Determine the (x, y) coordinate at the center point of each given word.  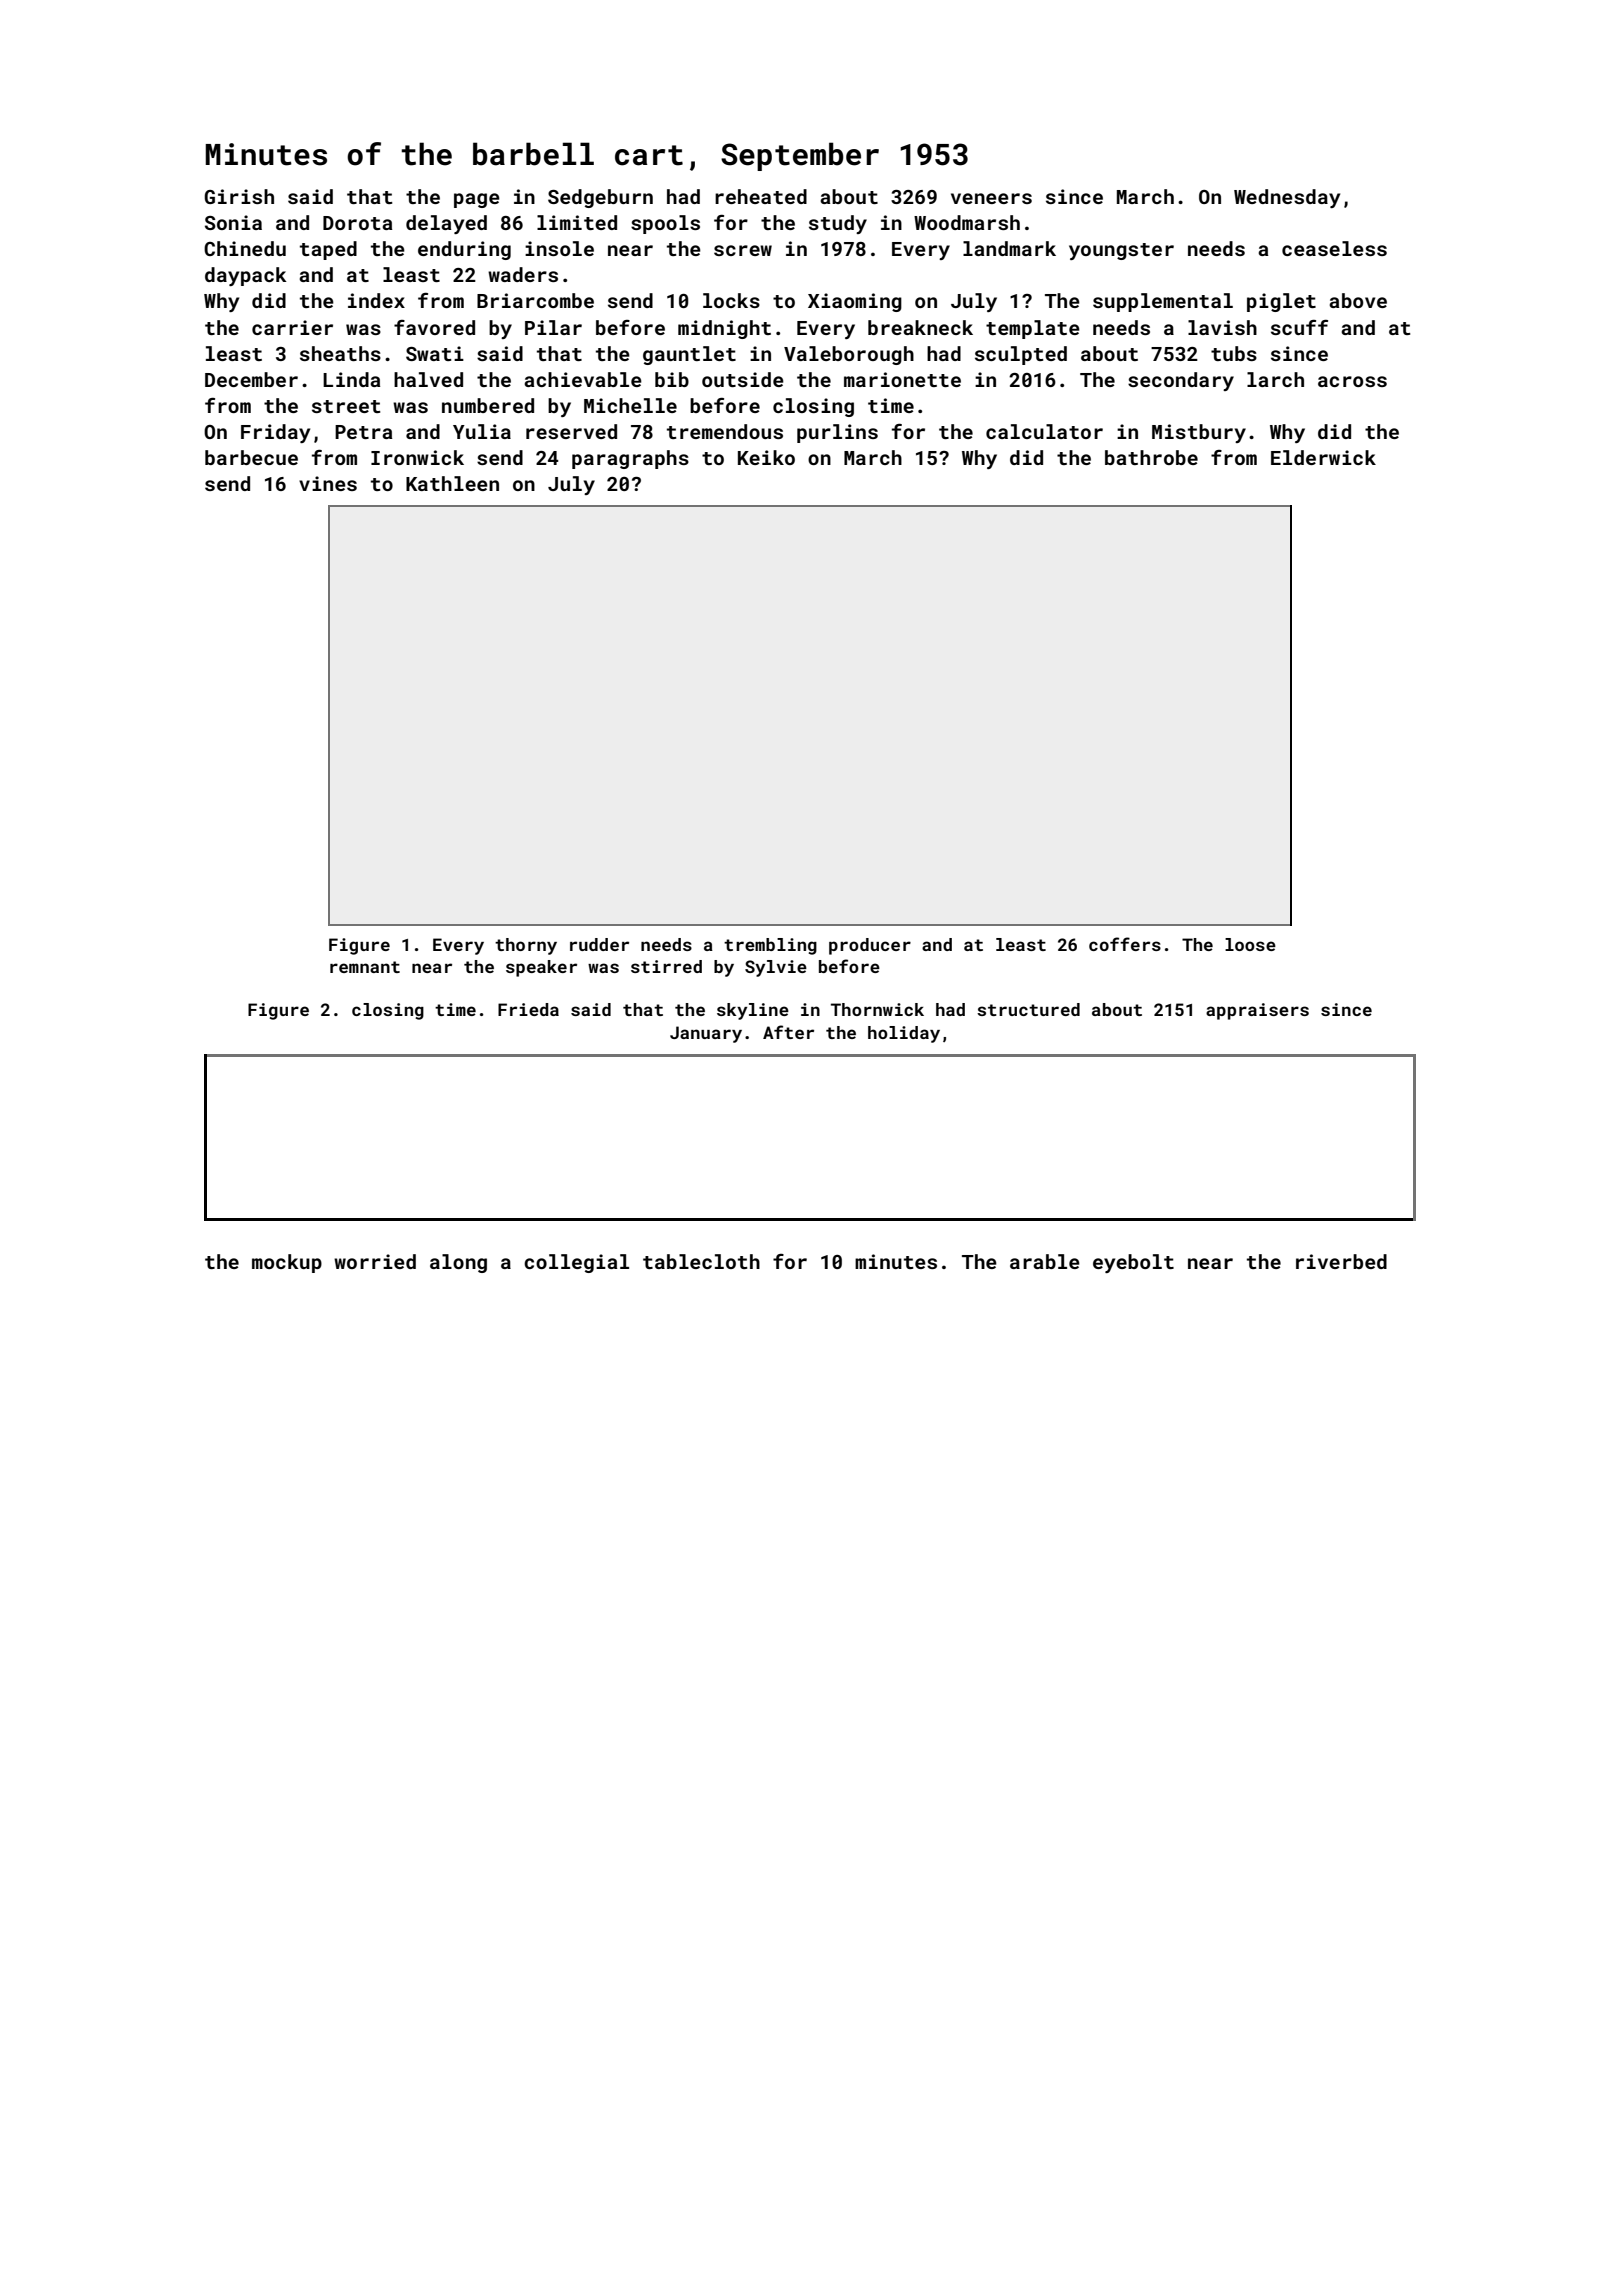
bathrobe (1151, 457)
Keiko (766, 457)
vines (328, 483)
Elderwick (1323, 457)
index (376, 300)
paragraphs (630, 459)
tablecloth (701, 1261)
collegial (576, 1263)
